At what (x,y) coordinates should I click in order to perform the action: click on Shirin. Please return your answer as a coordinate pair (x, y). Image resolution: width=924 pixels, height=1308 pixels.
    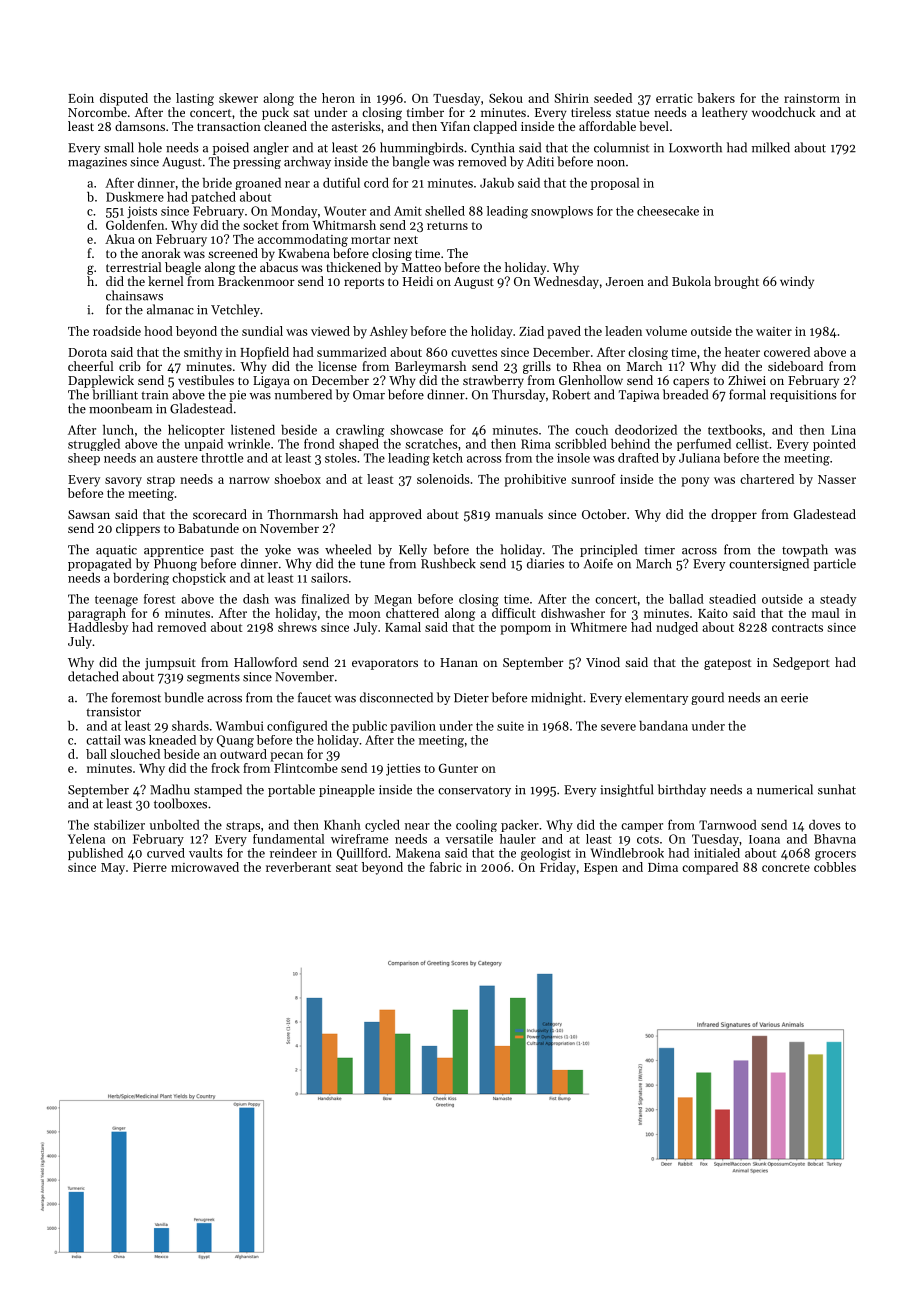
    Looking at the image, I should click on (571, 98).
